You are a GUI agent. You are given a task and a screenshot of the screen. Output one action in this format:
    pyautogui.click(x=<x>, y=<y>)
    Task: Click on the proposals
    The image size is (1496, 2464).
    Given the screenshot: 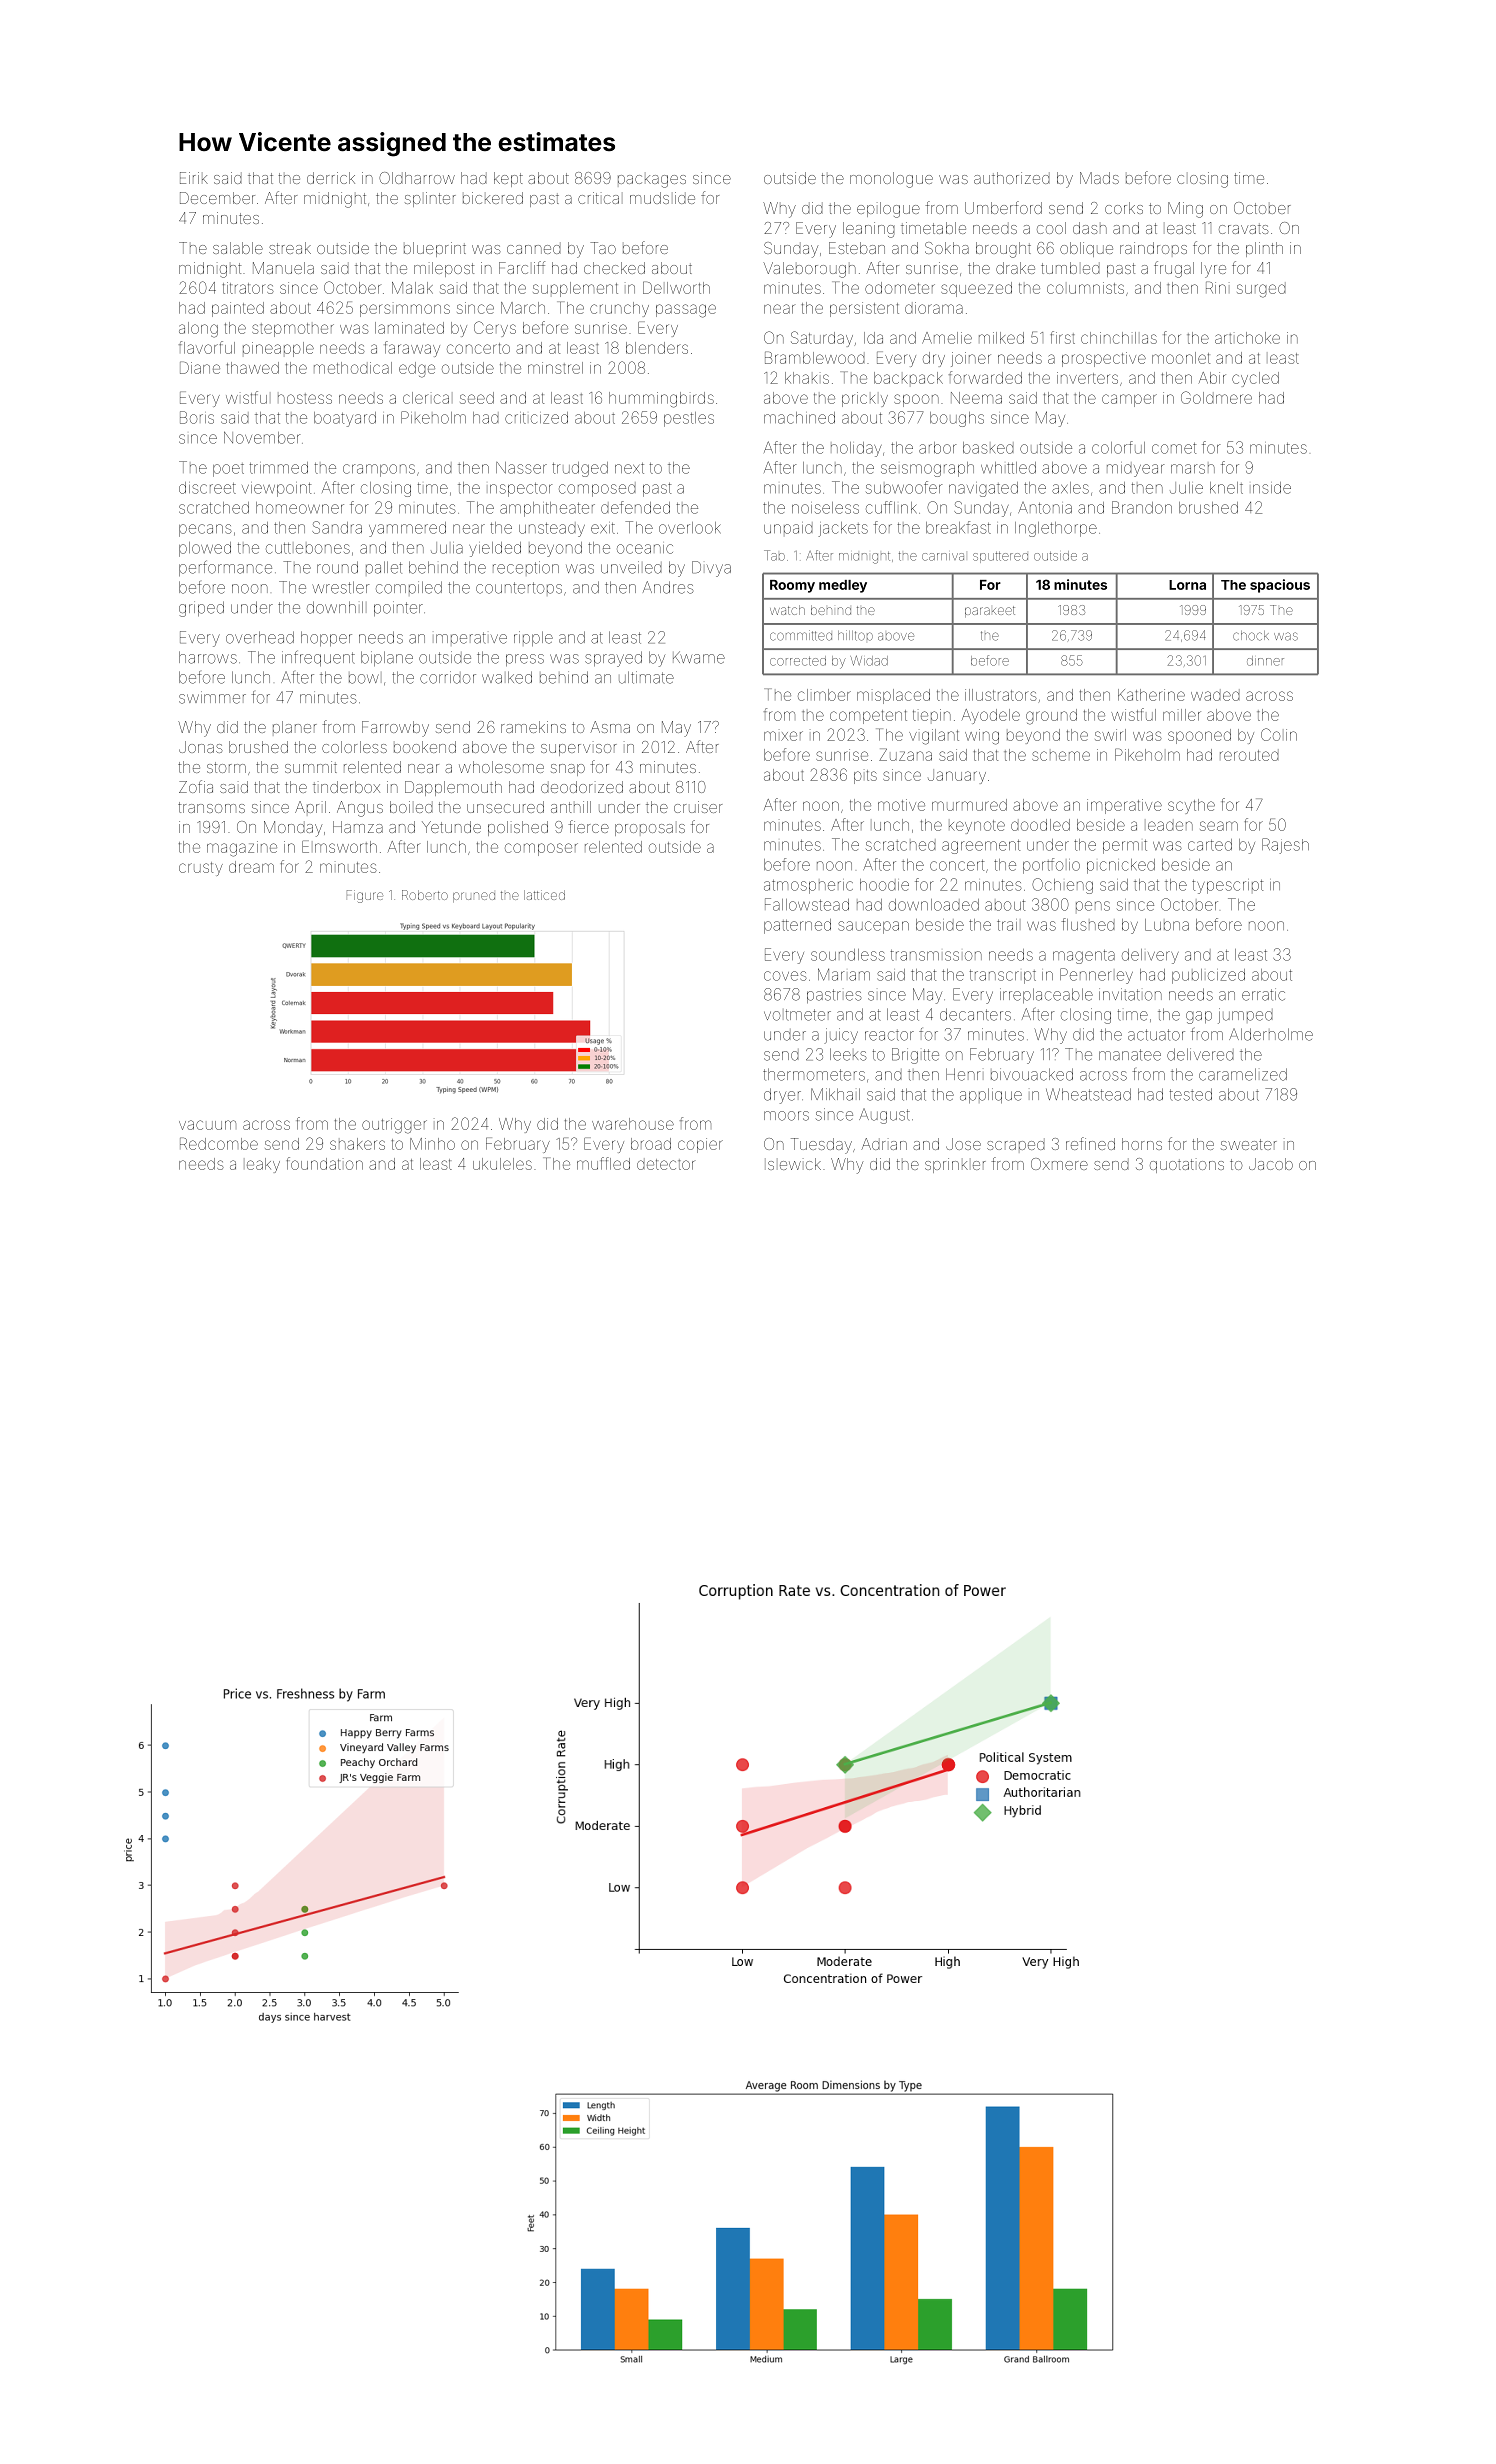 What is the action you would take?
    pyautogui.click(x=650, y=830)
